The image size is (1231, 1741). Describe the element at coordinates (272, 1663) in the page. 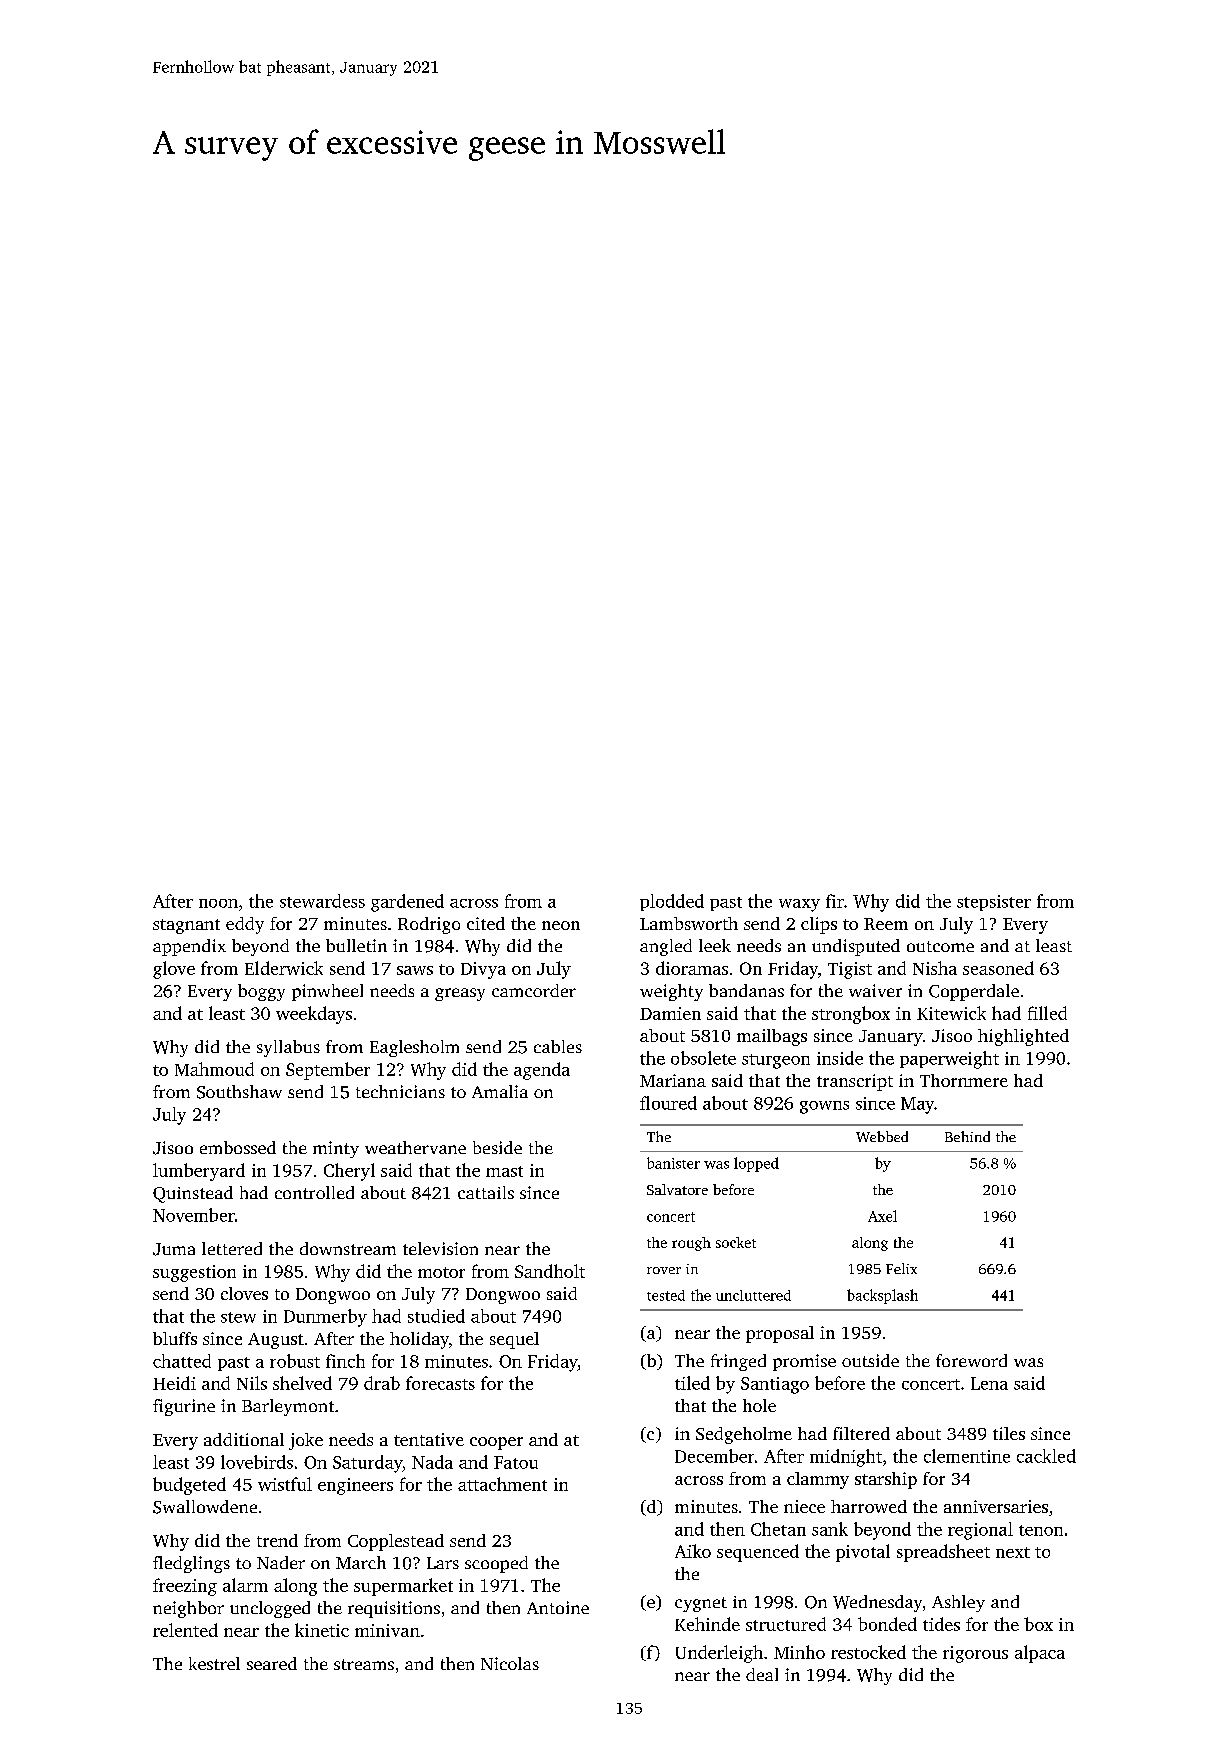

I see `seared` at that location.
